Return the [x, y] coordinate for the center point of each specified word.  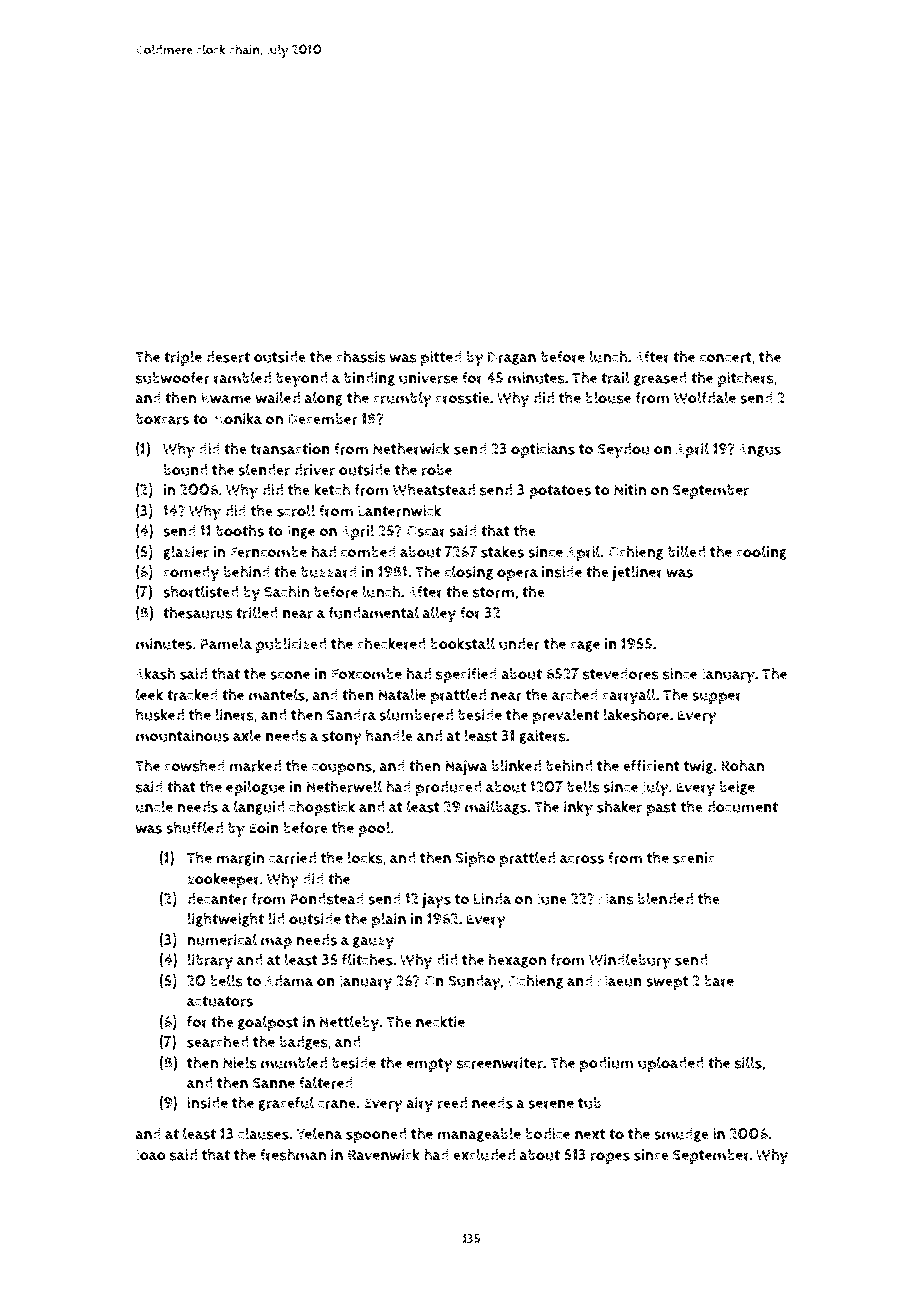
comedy [191, 574]
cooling [761, 552]
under [519, 644]
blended [665, 898]
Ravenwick [384, 1154]
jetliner [637, 573]
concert [726, 357]
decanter [217, 899]
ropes [610, 1158]
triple [183, 358]
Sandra [351, 715]
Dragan [512, 358]
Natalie [402, 694]
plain [389, 920]
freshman [293, 1154]
